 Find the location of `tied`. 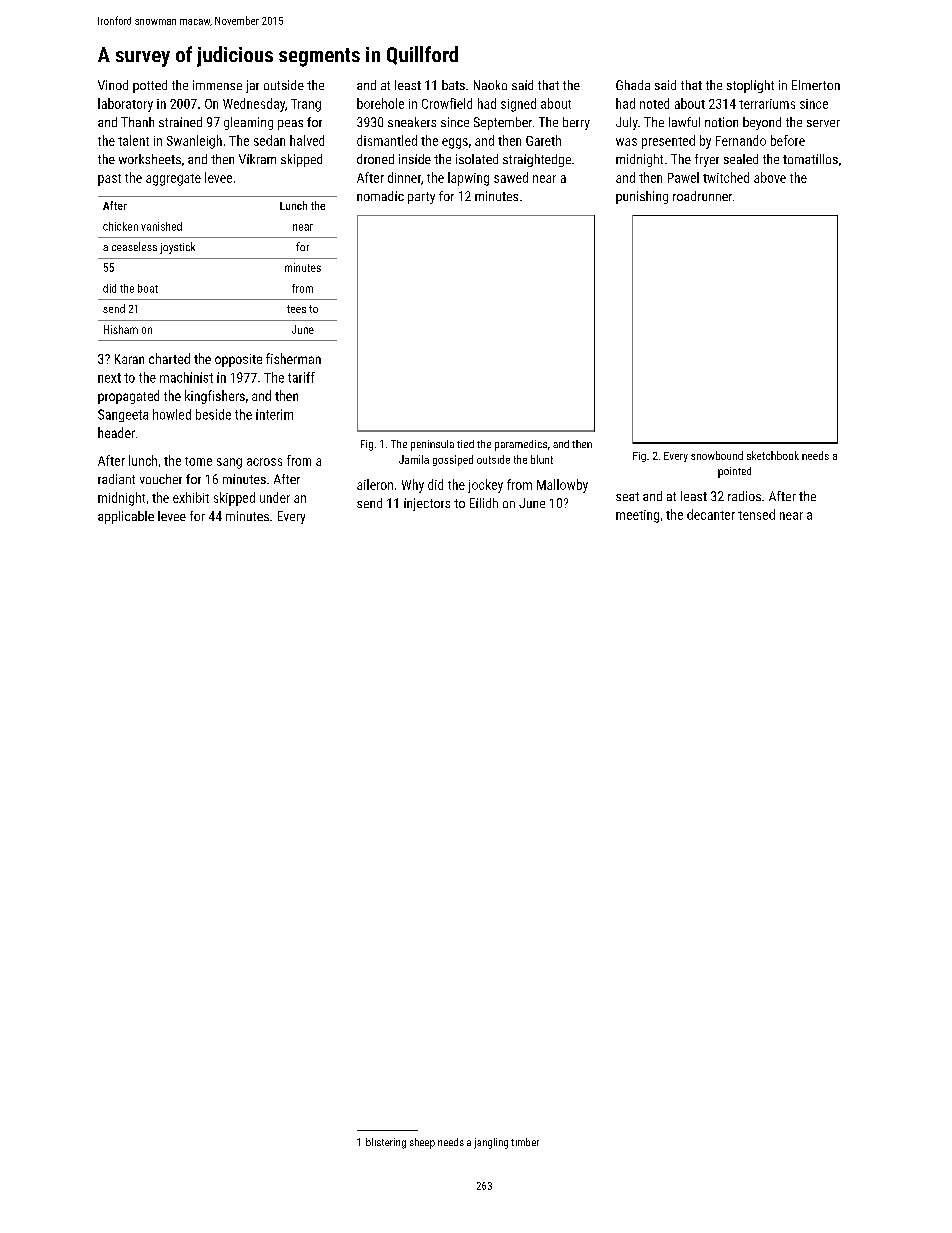

tied is located at coordinates (465, 444).
